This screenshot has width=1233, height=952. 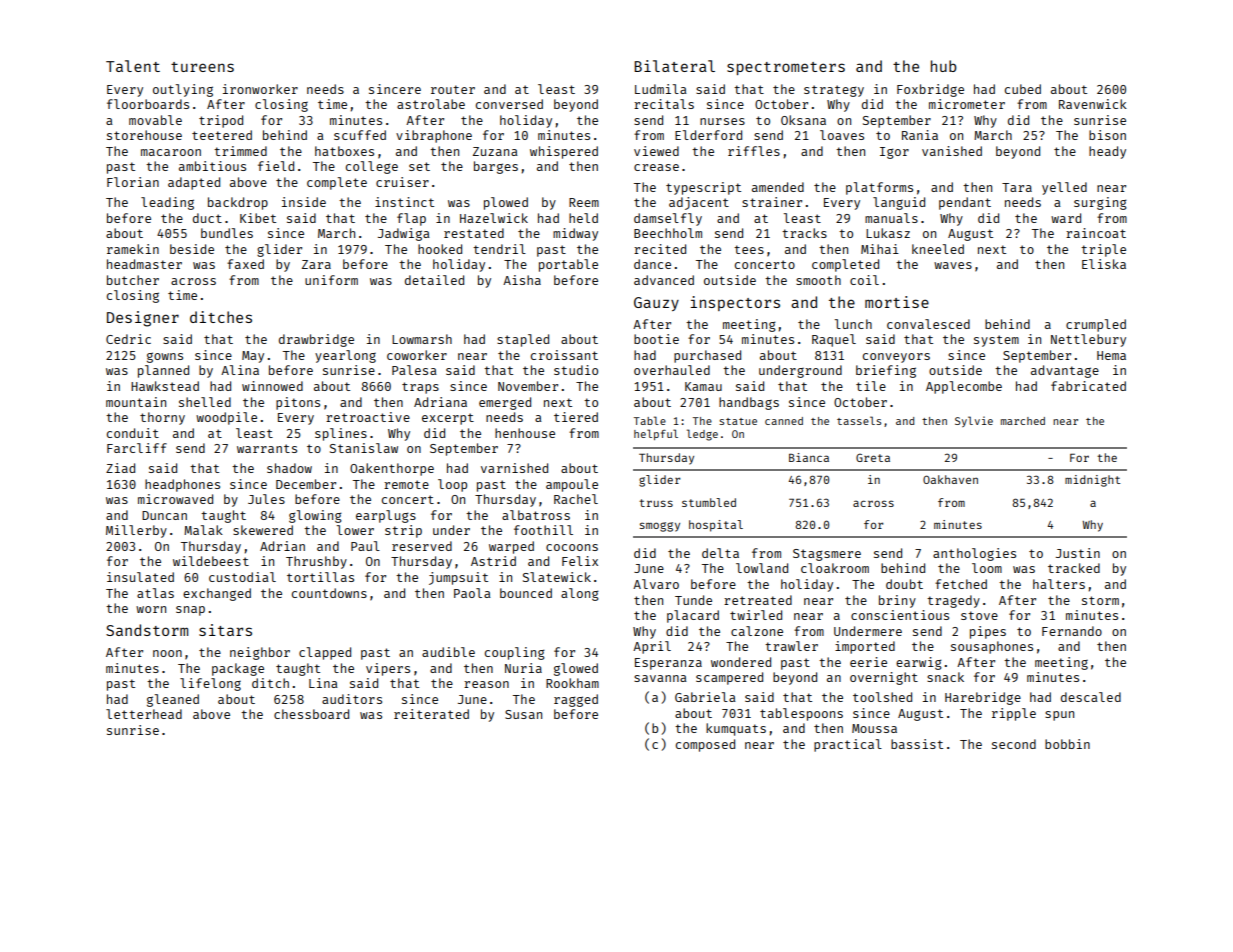 I want to click on cubed, so click(x=1023, y=89).
